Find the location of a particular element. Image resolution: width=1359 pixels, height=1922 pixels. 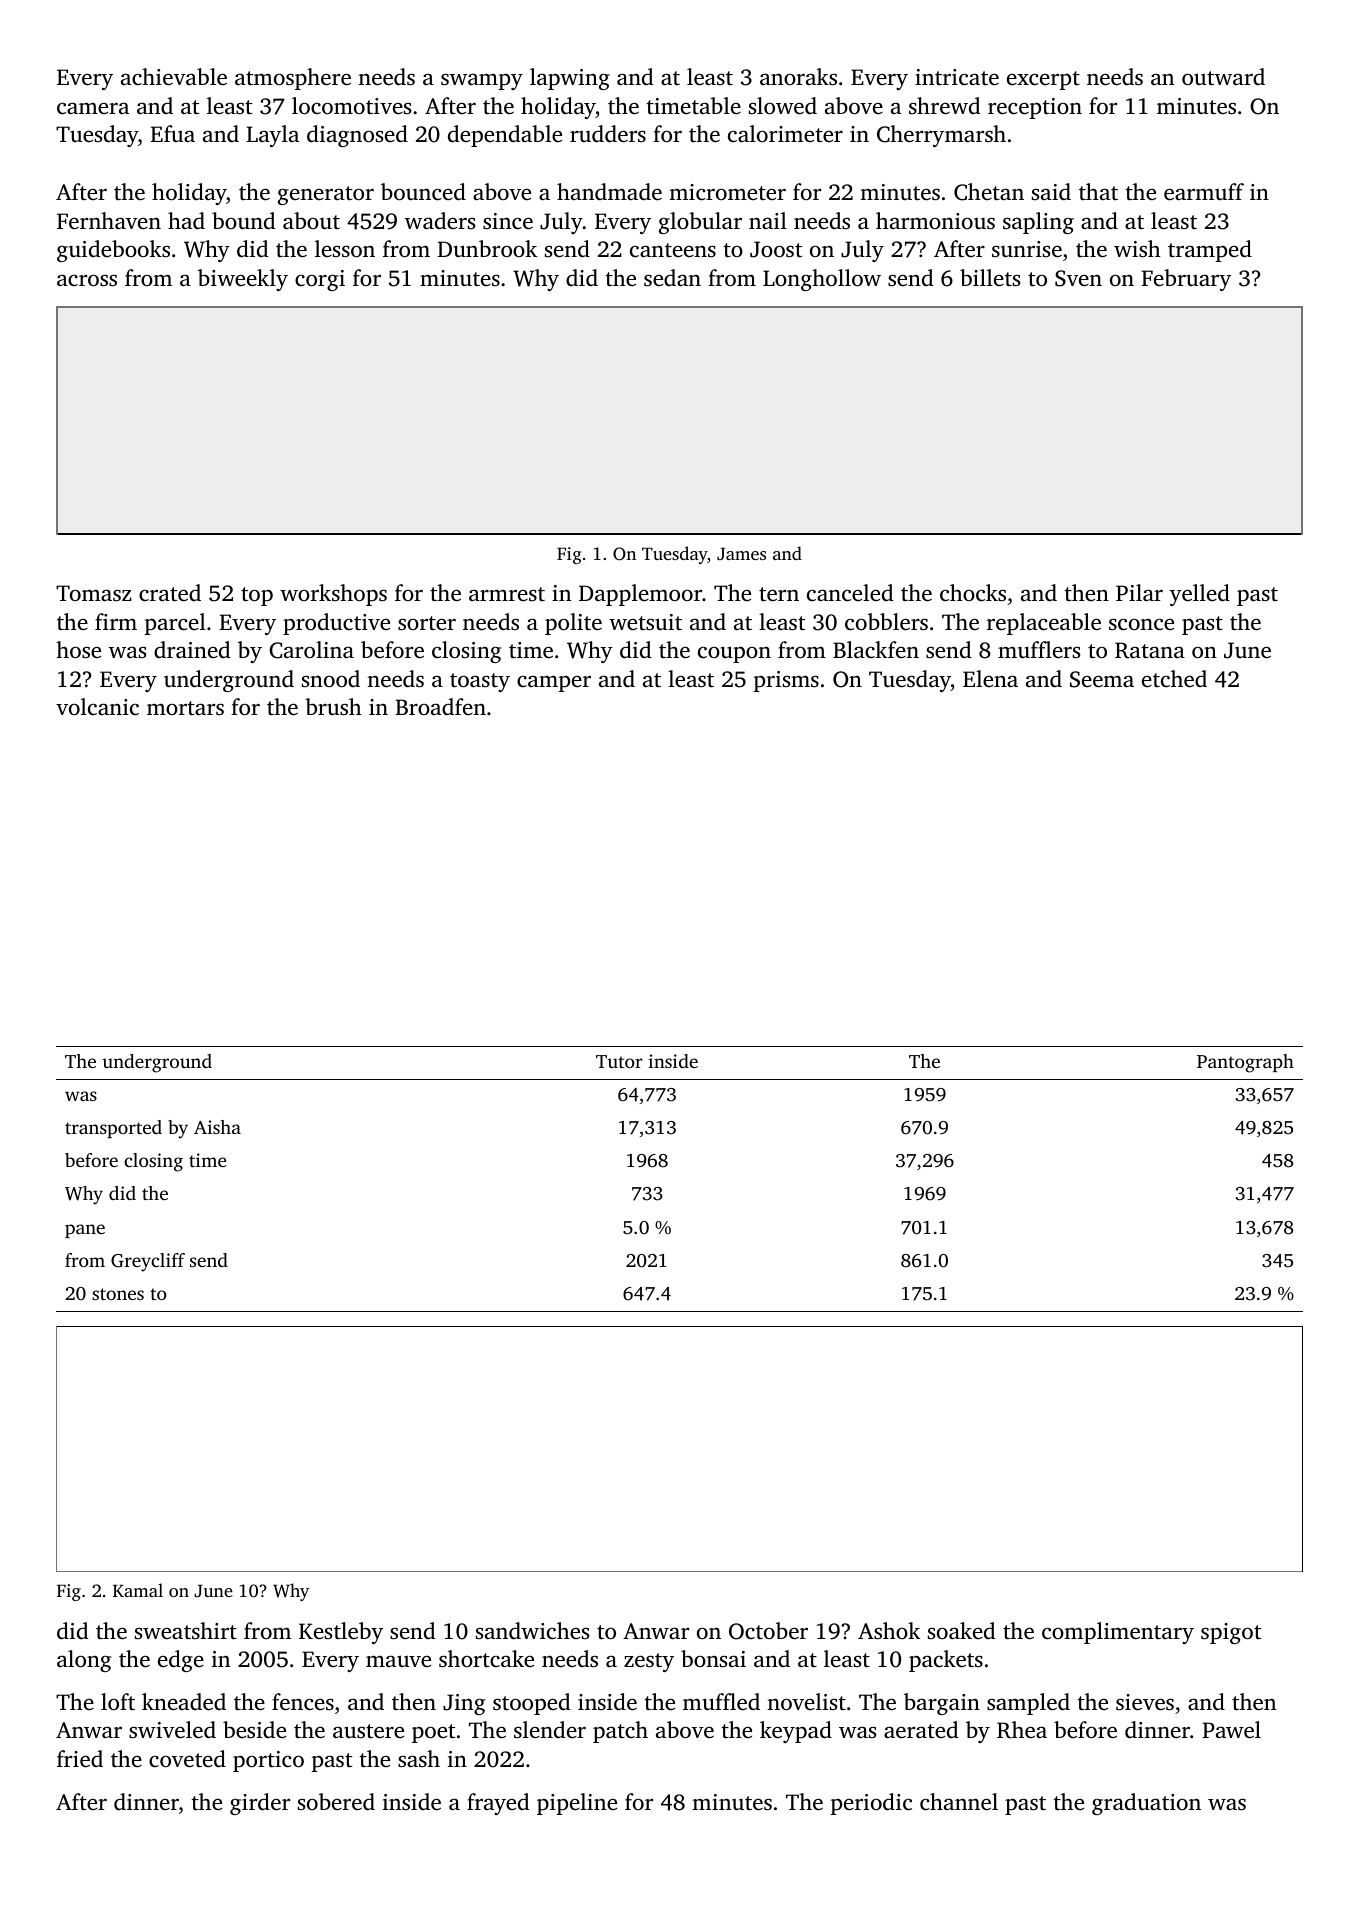

Seema is located at coordinates (1102, 679).
